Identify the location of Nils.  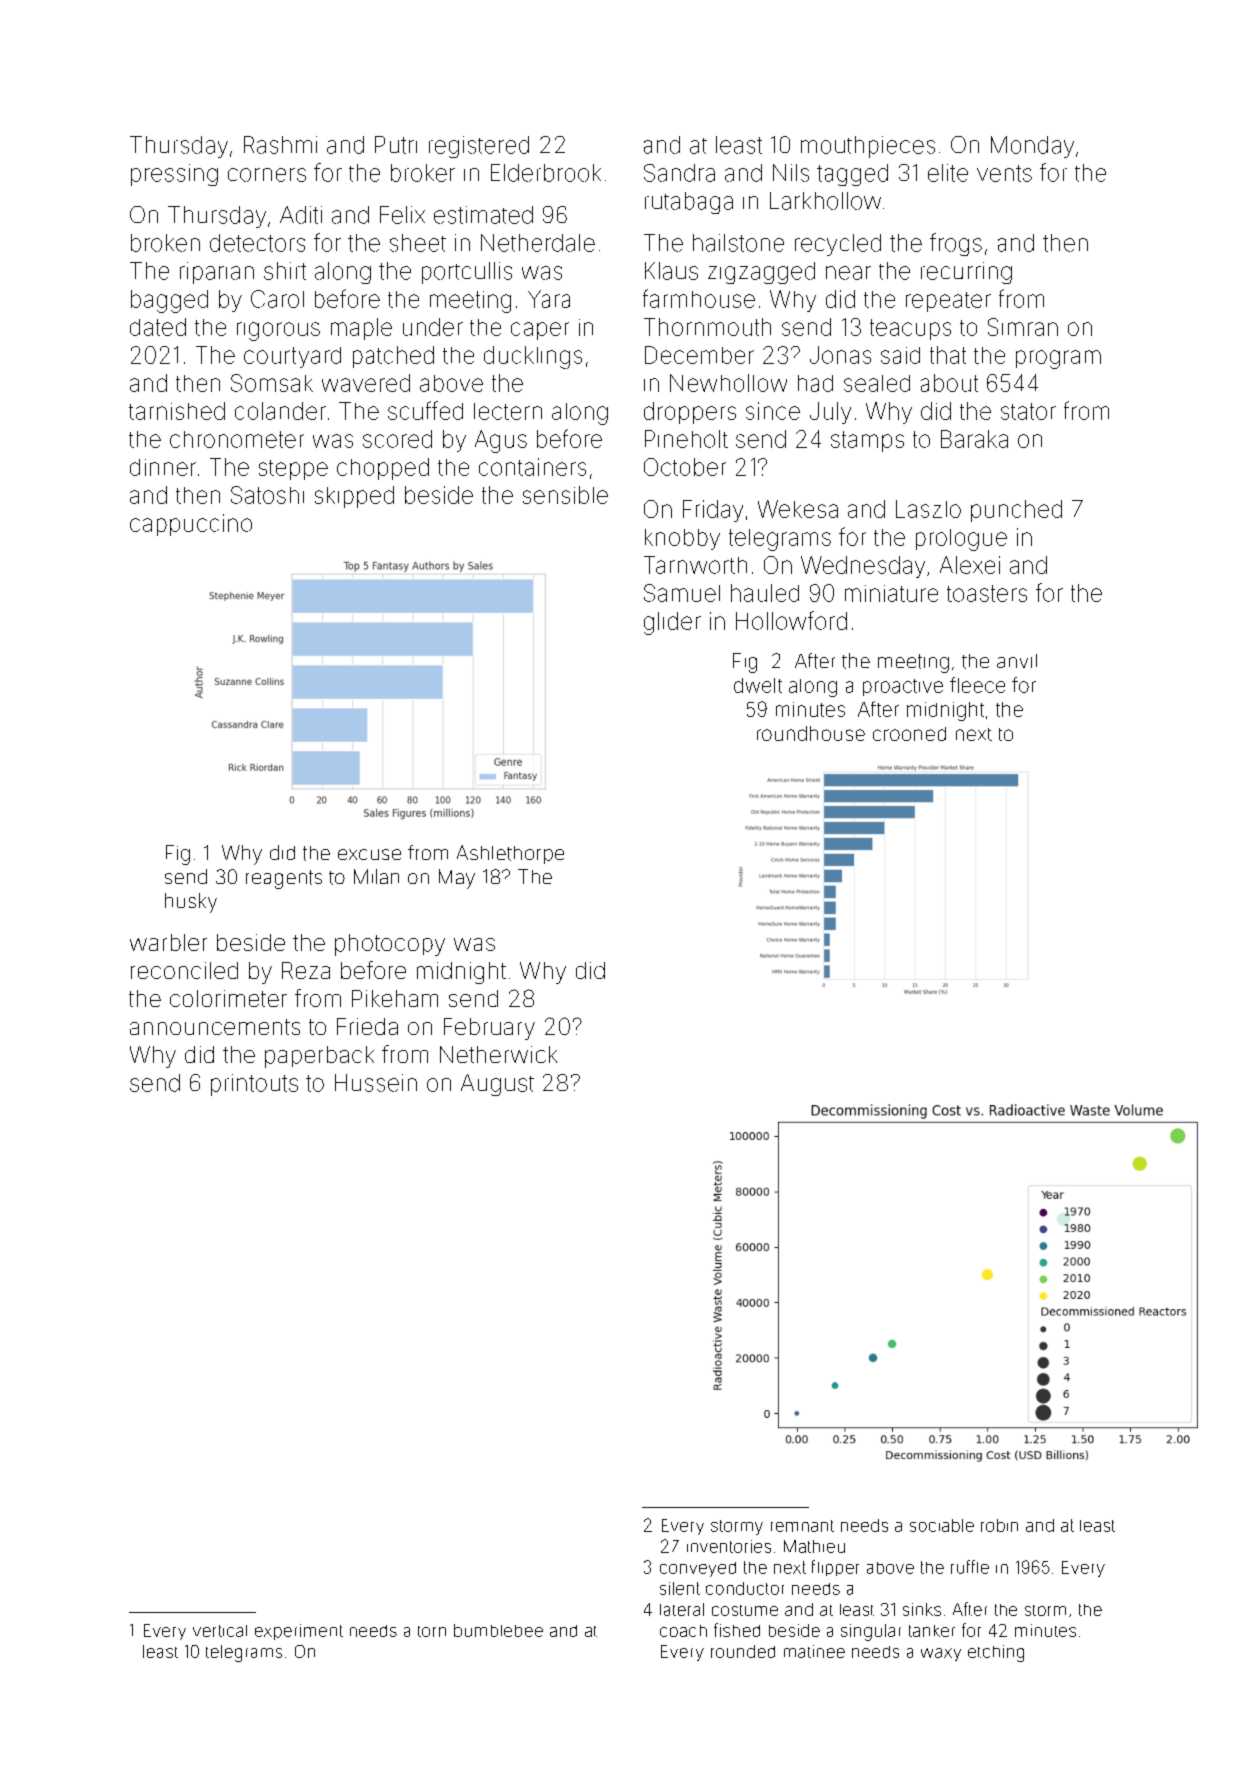
(791, 173).
